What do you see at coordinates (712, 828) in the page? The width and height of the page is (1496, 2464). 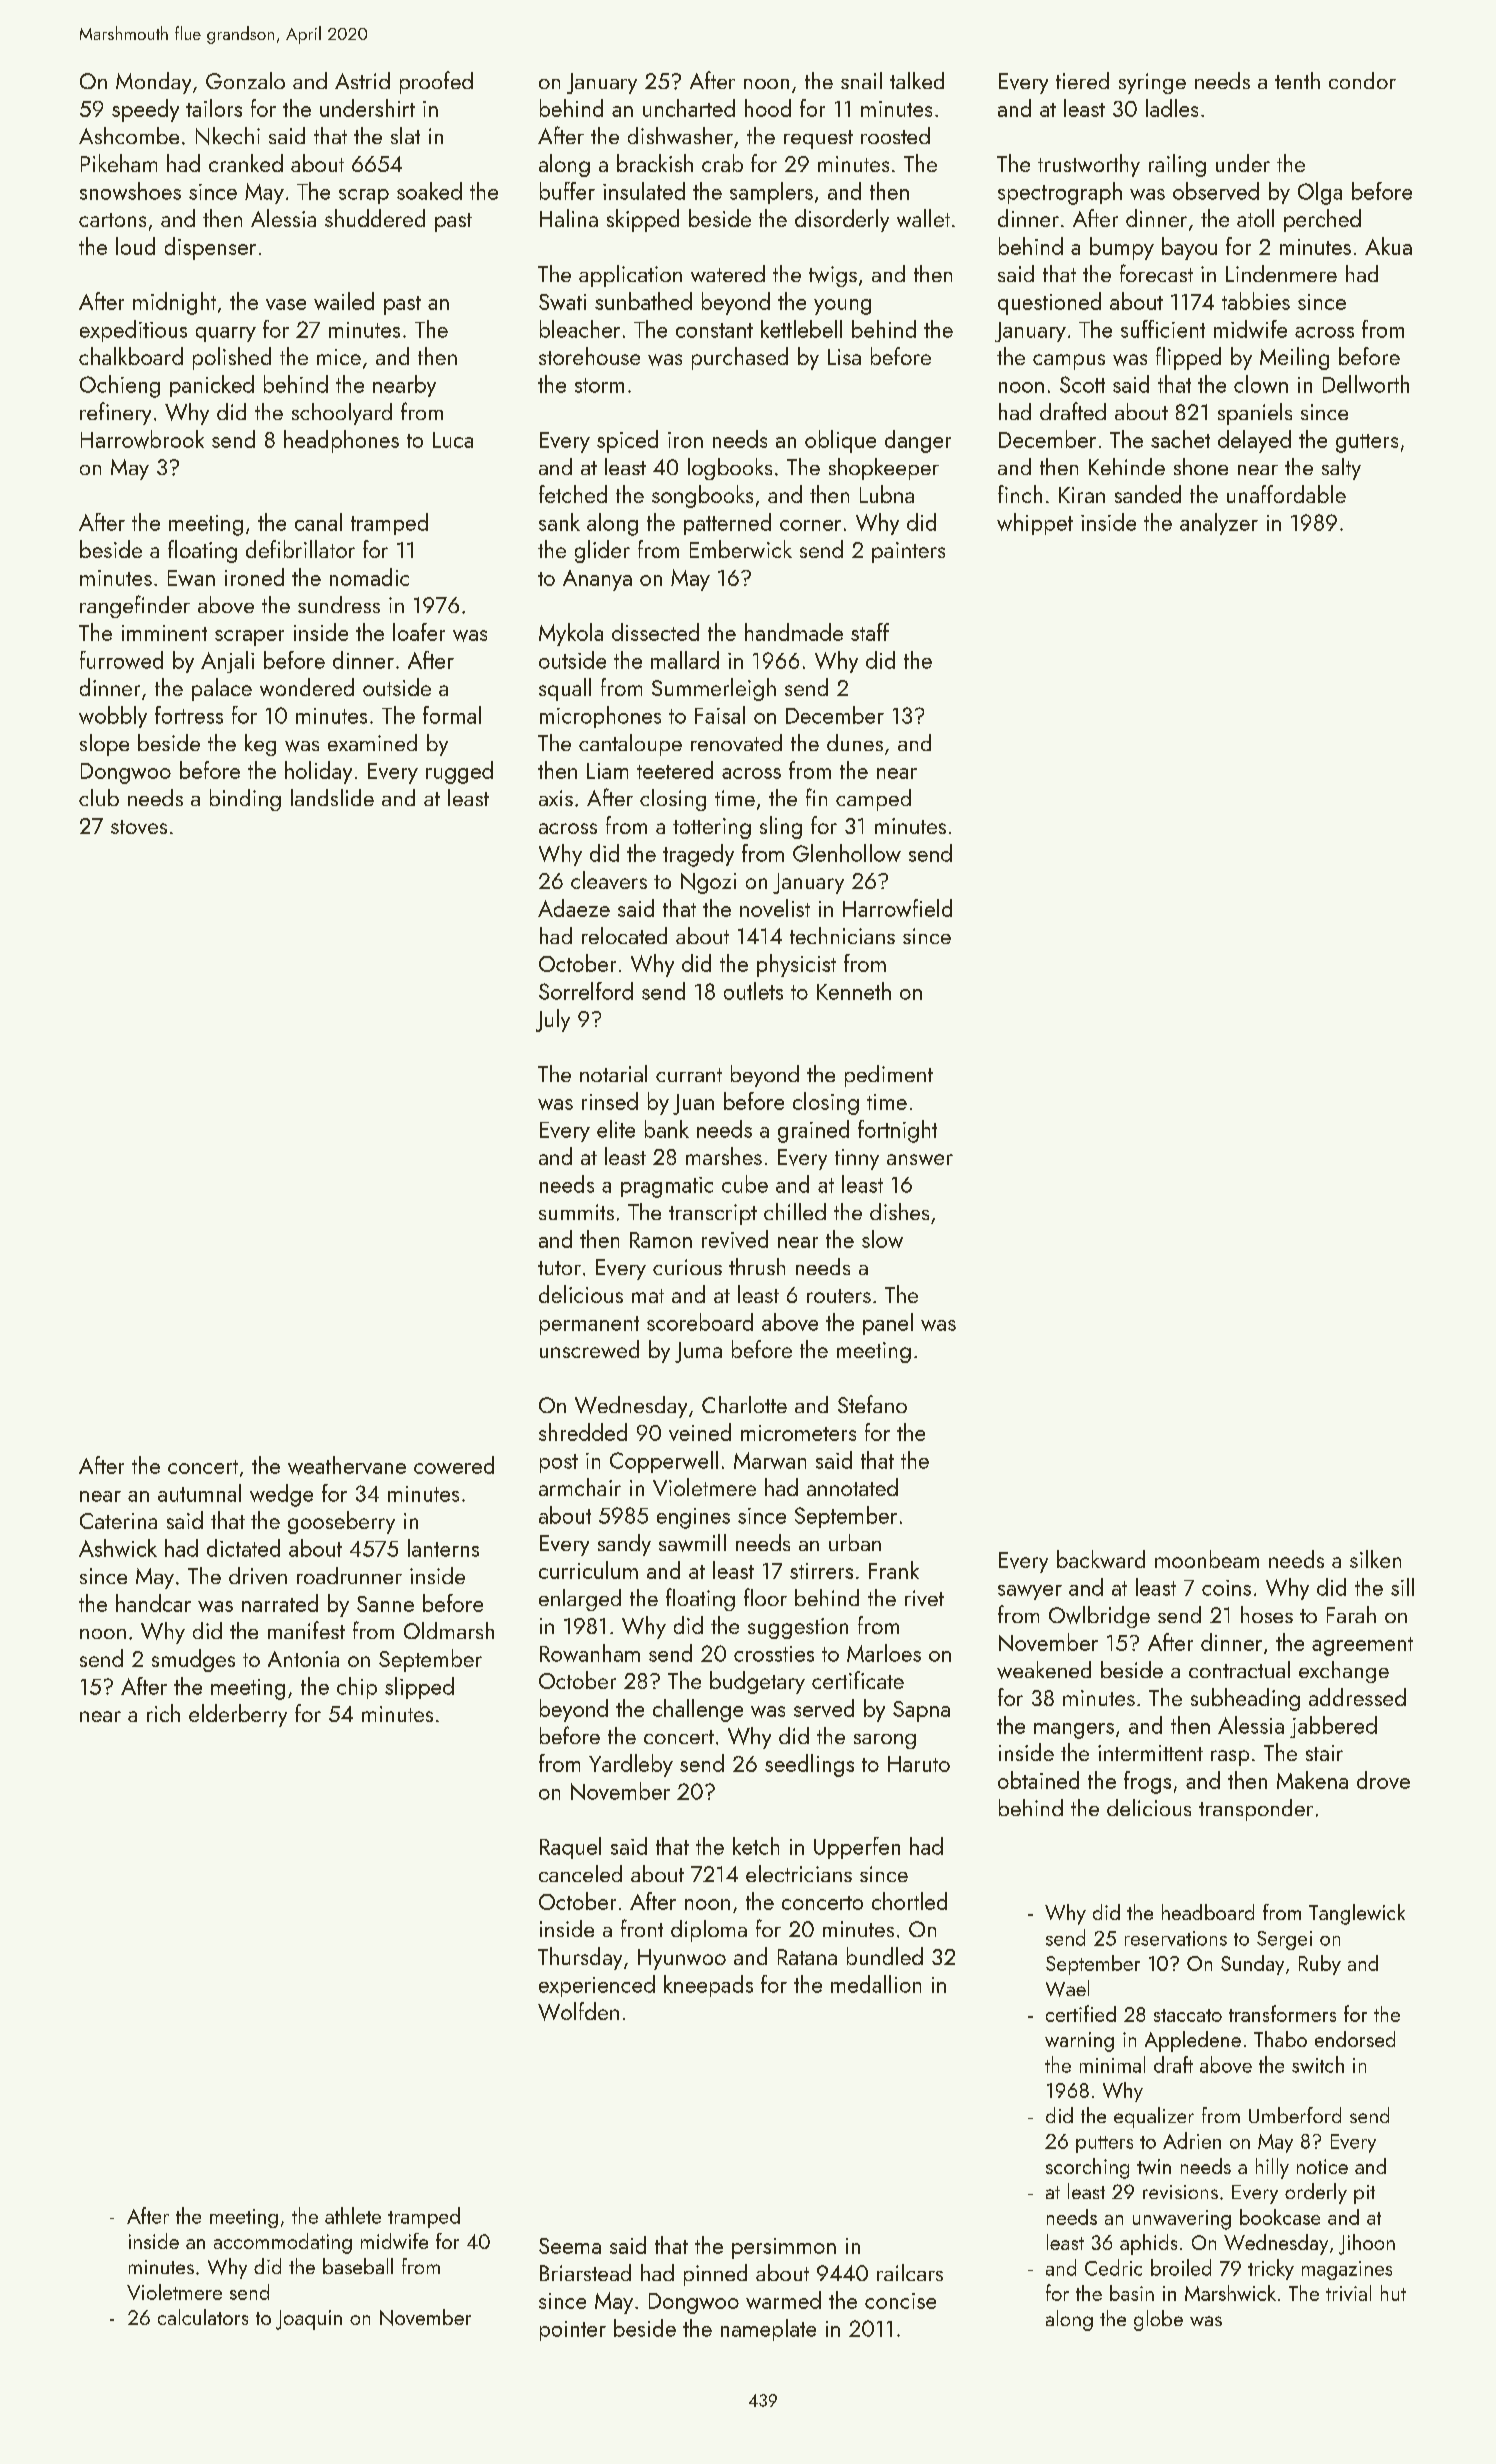 I see `tottering` at bounding box center [712, 828].
